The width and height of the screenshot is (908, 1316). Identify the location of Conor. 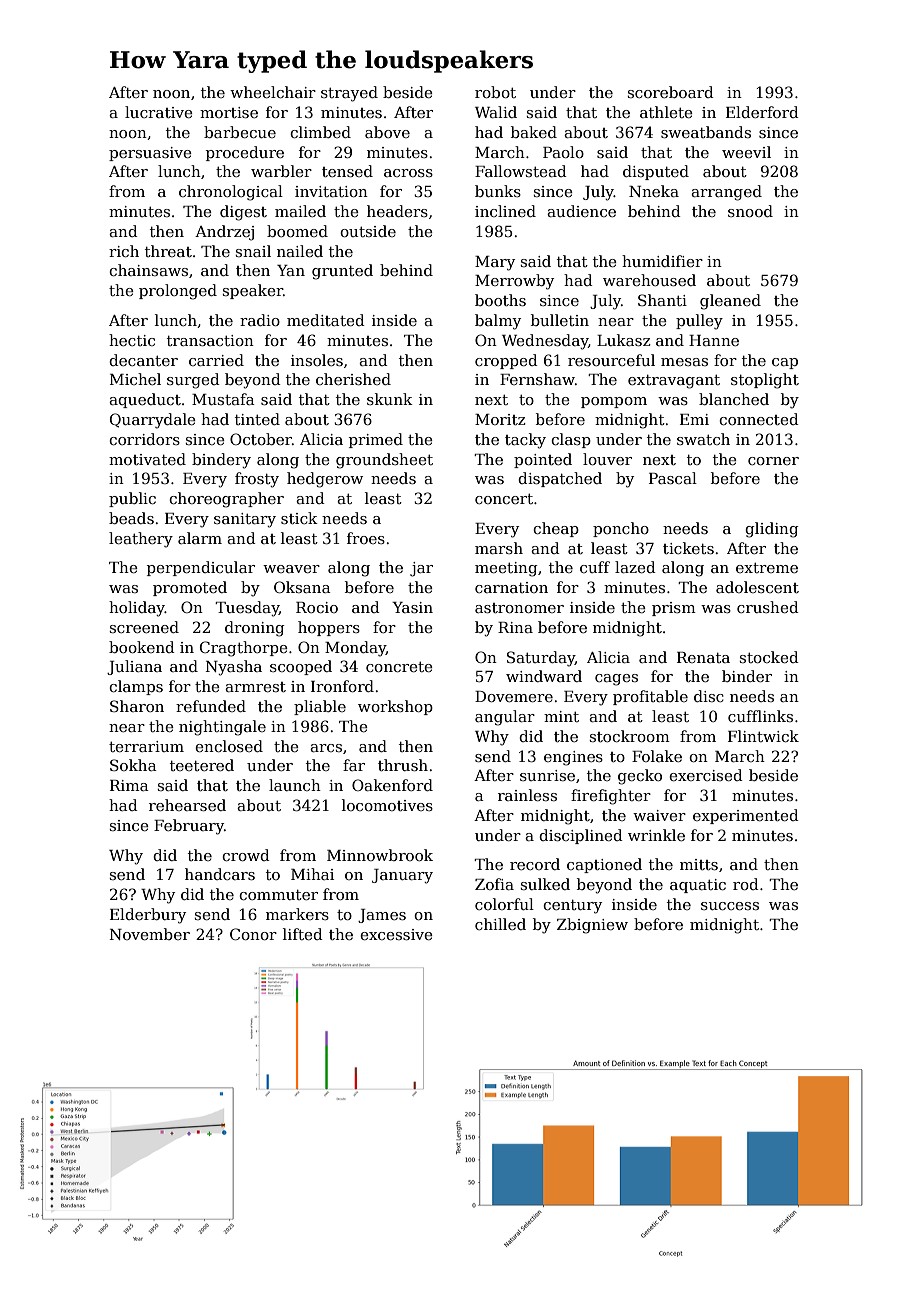
(253, 934).
